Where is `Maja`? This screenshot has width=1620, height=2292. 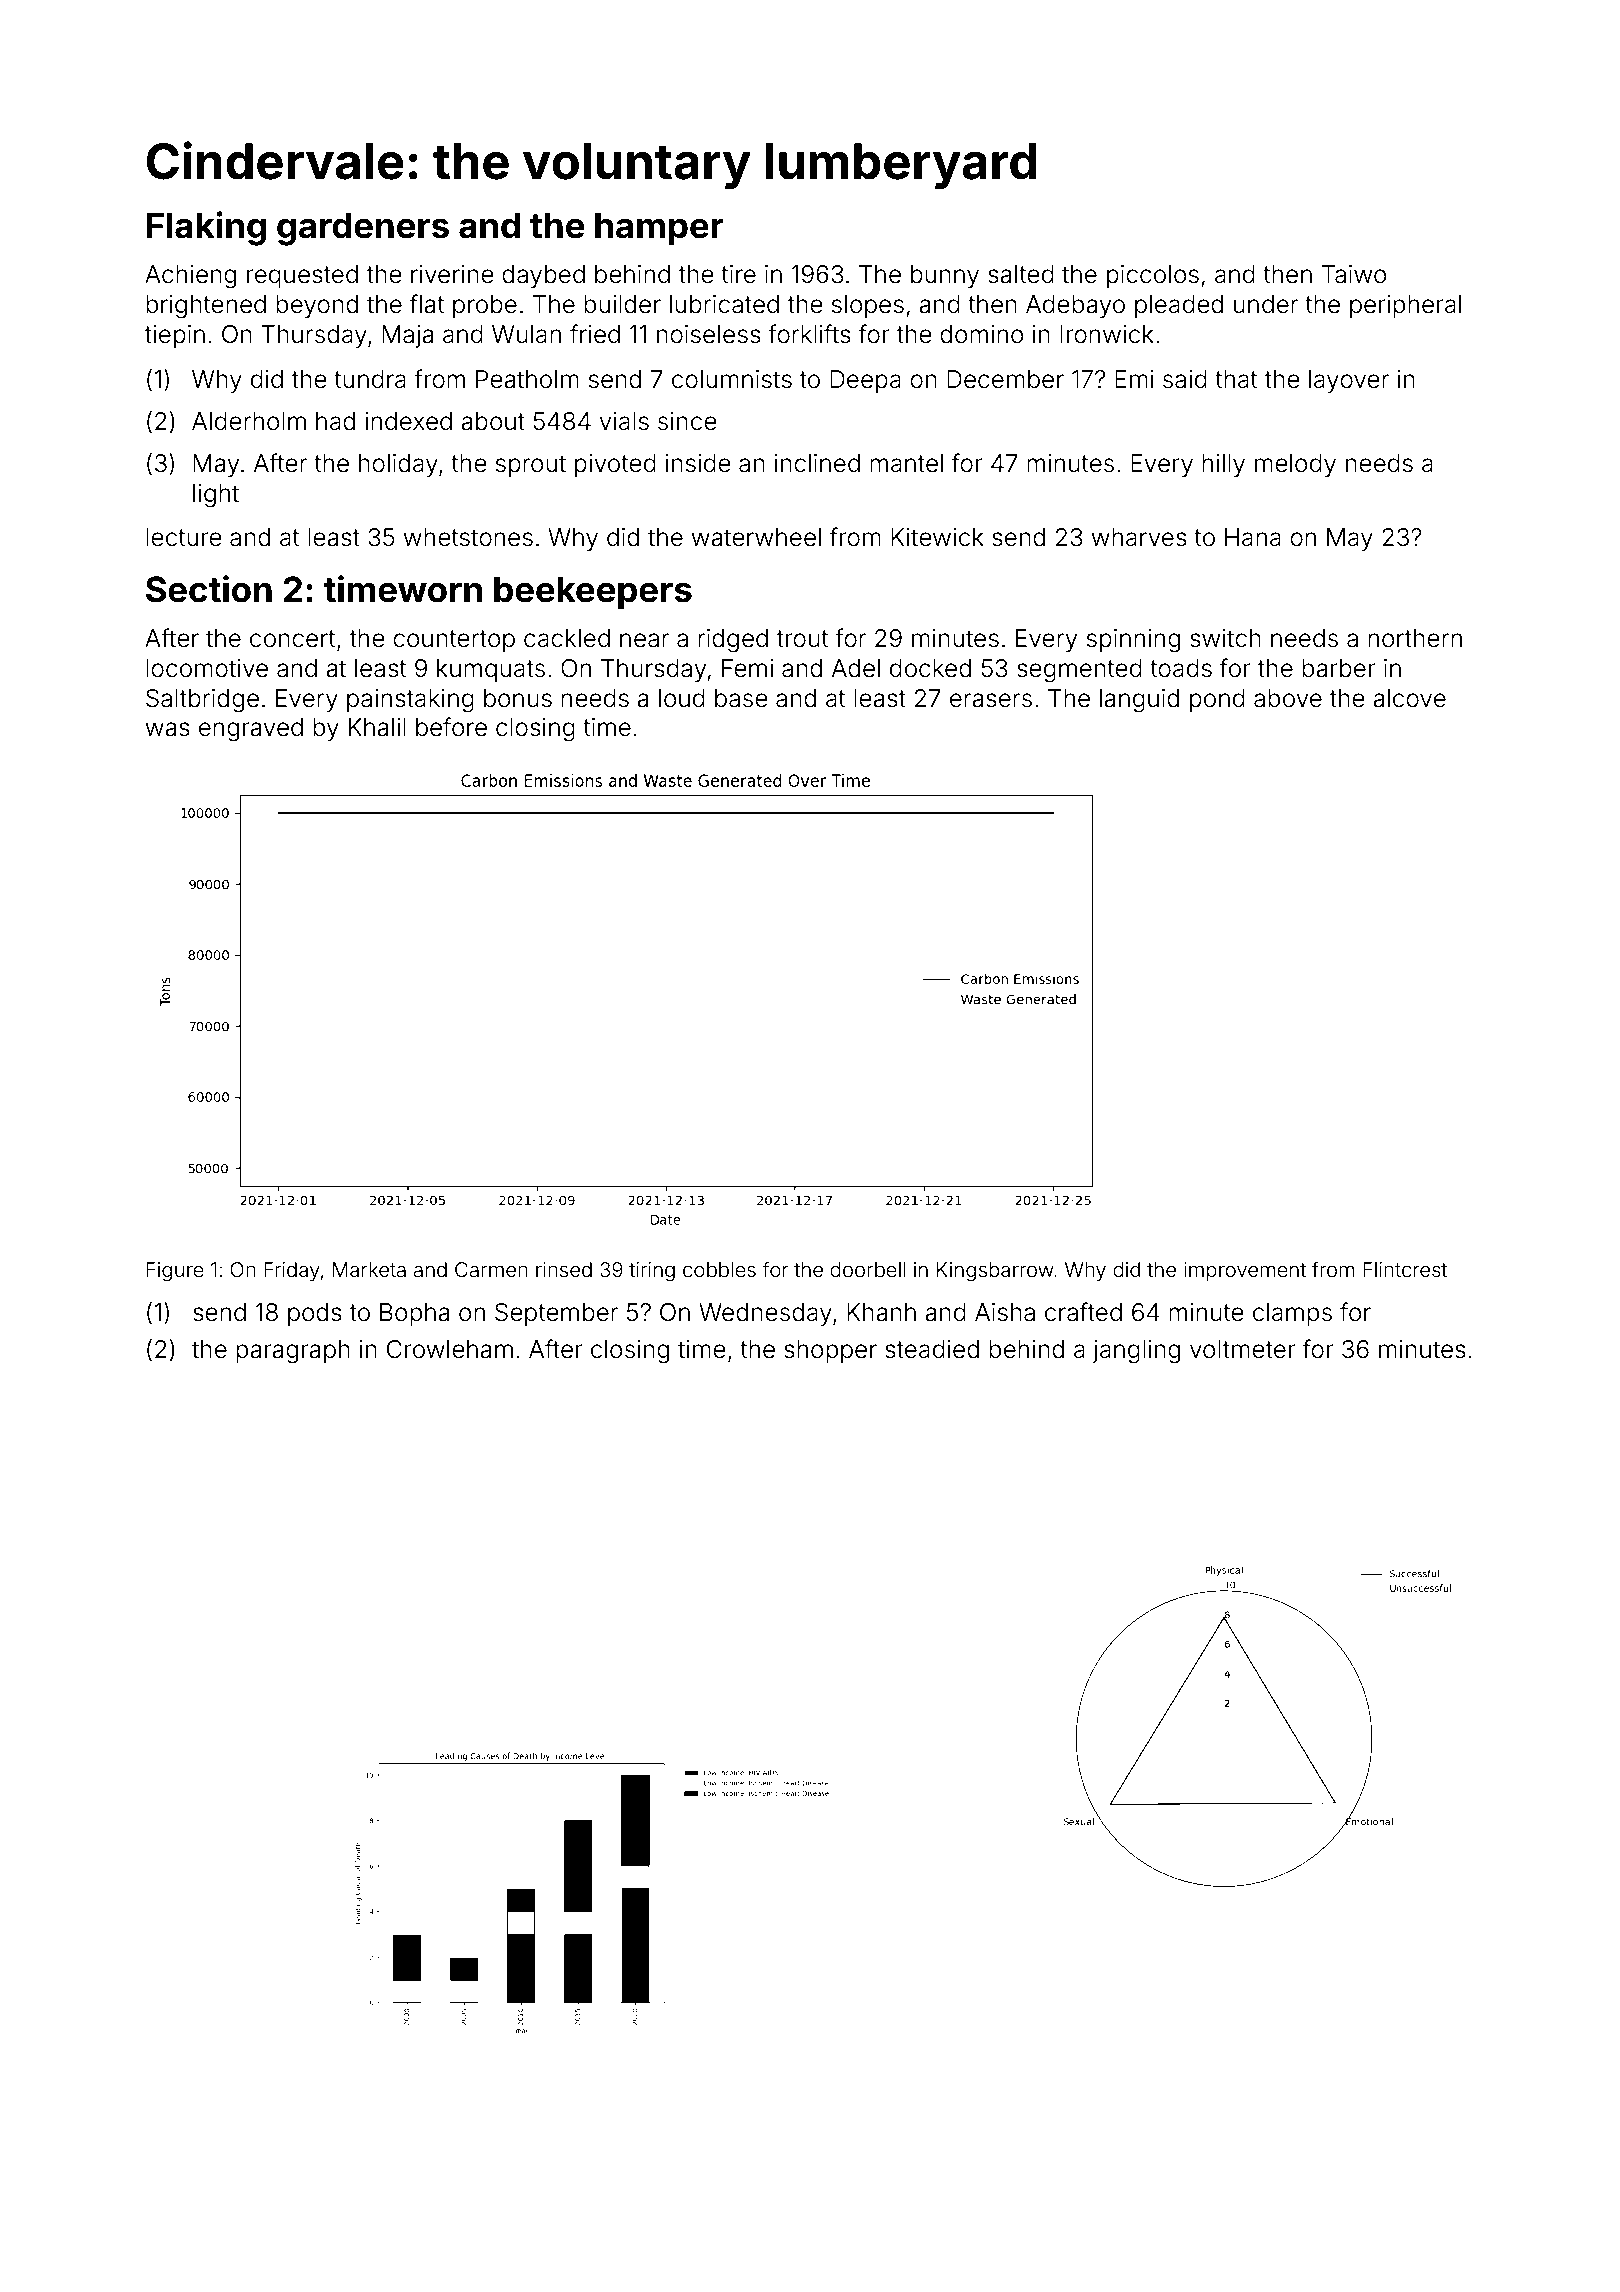
Maja is located at coordinates (407, 336).
